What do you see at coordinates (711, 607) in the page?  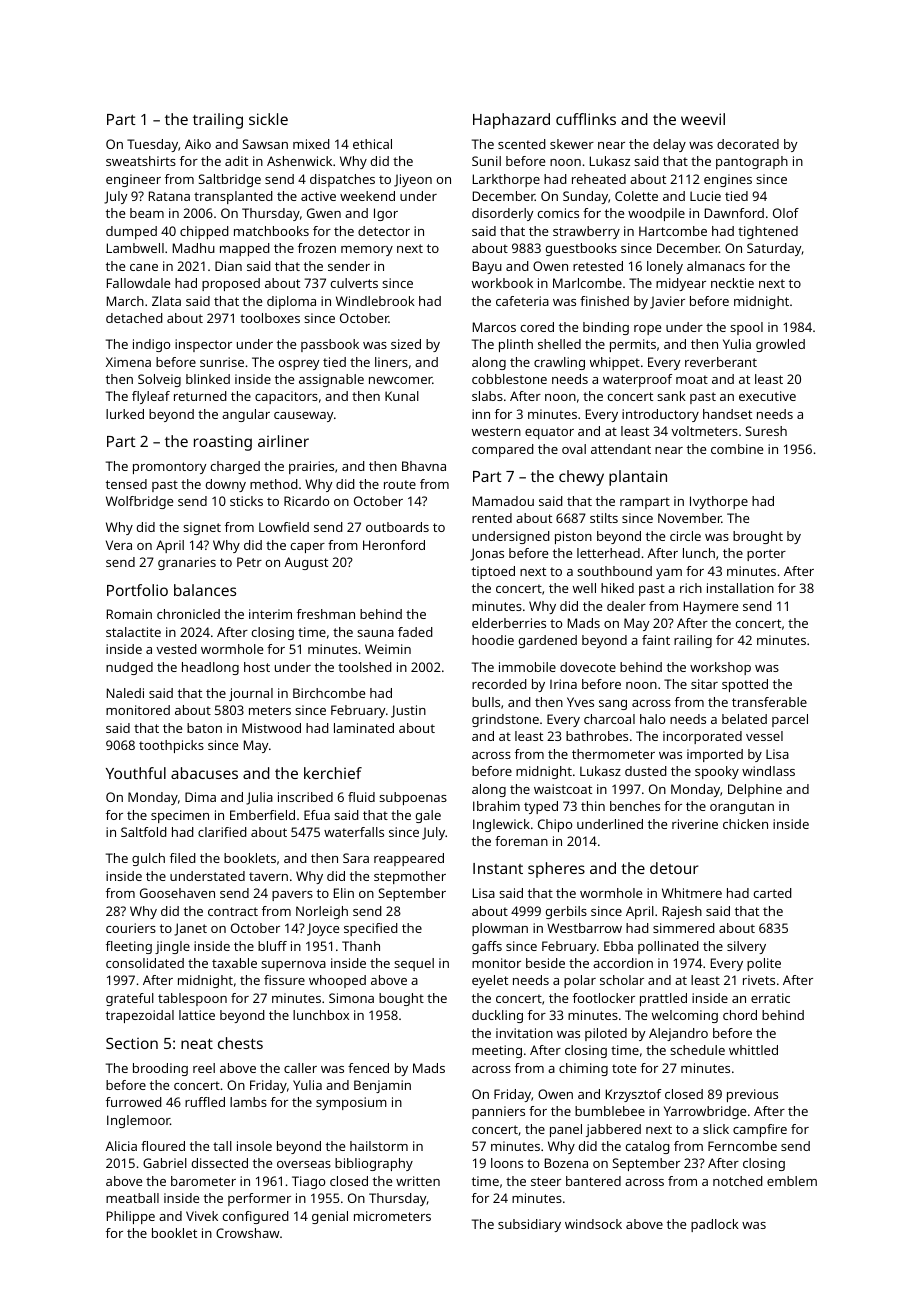 I see `Haymere` at bounding box center [711, 607].
